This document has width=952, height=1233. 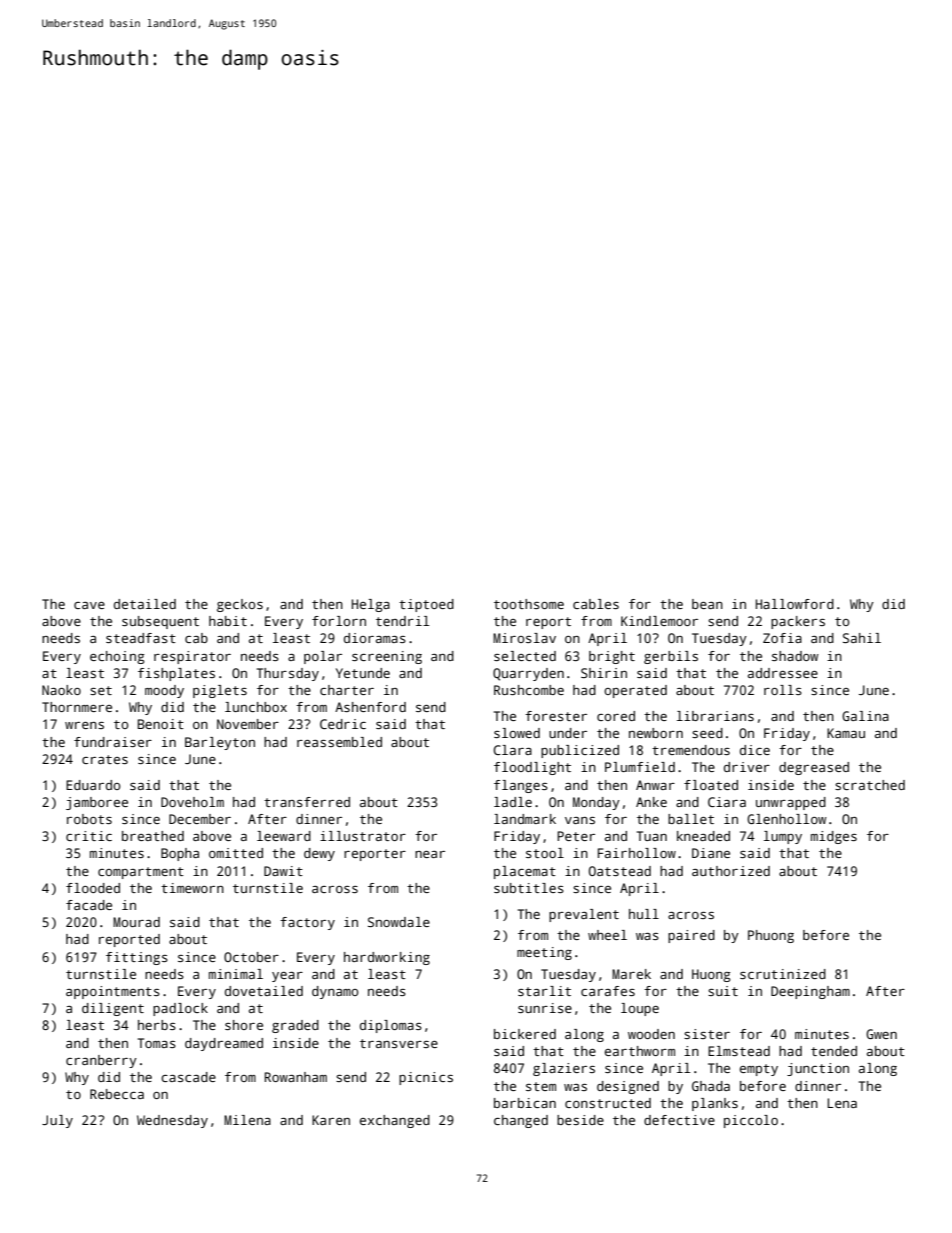 I want to click on authorized, so click(x=731, y=871).
